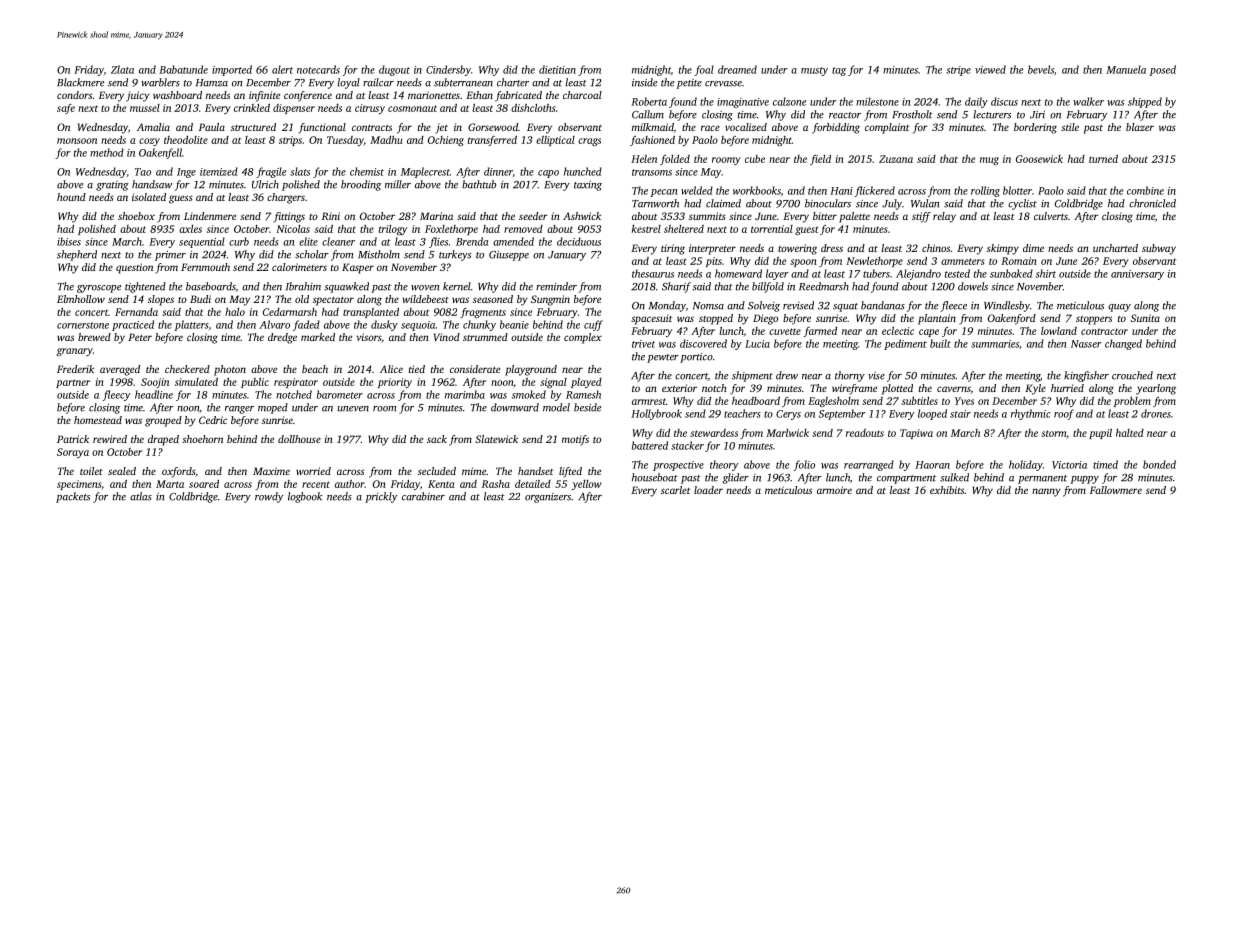 This screenshot has height=952, width=1233. What do you see at coordinates (152, 184) in the screenshot?
I see `handsaw` at bounding box center [152, 184].
